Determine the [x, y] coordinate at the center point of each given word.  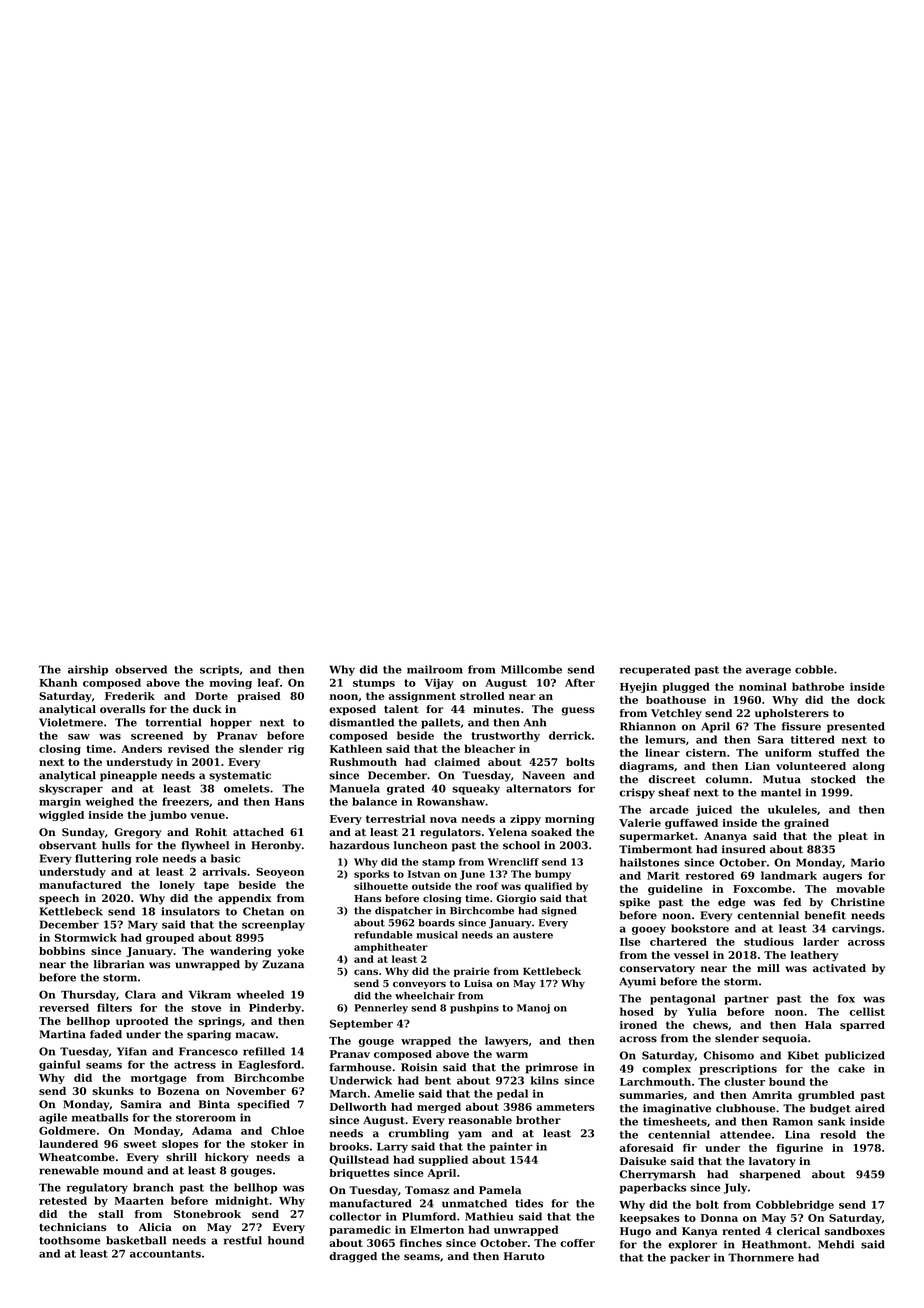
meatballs [100, 1117]
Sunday [83, 833]
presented [856, 727]
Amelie [394, 1093]
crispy [637, 793]
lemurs [665, 739]
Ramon [793, 1121]
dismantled [361, 722]
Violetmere [71, 722]
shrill [181, 1157]
